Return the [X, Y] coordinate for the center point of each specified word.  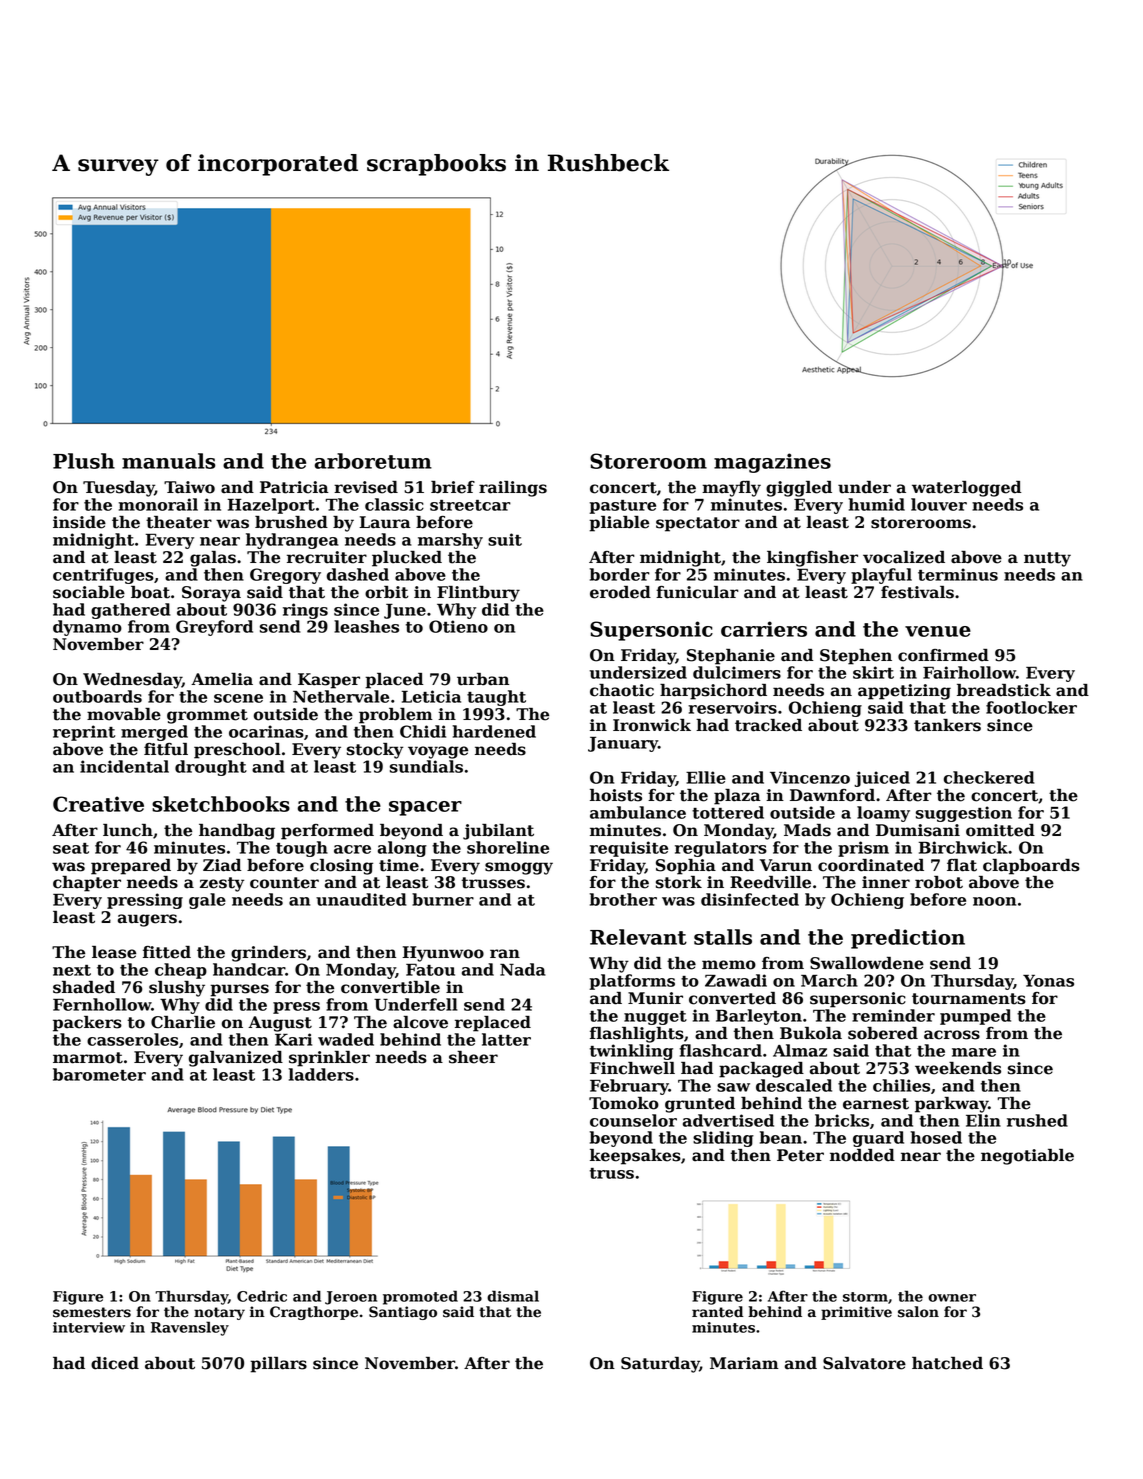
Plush [84, 461]
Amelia [222, 679]
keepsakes [635, 1157]
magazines [772, 463]
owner [952, 1298]
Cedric [262, 1296]
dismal [513, 1296]
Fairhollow [969, 672]
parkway [951, 1105]
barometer [99, 1074]
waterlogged [966, 489]
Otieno [458, 626]
